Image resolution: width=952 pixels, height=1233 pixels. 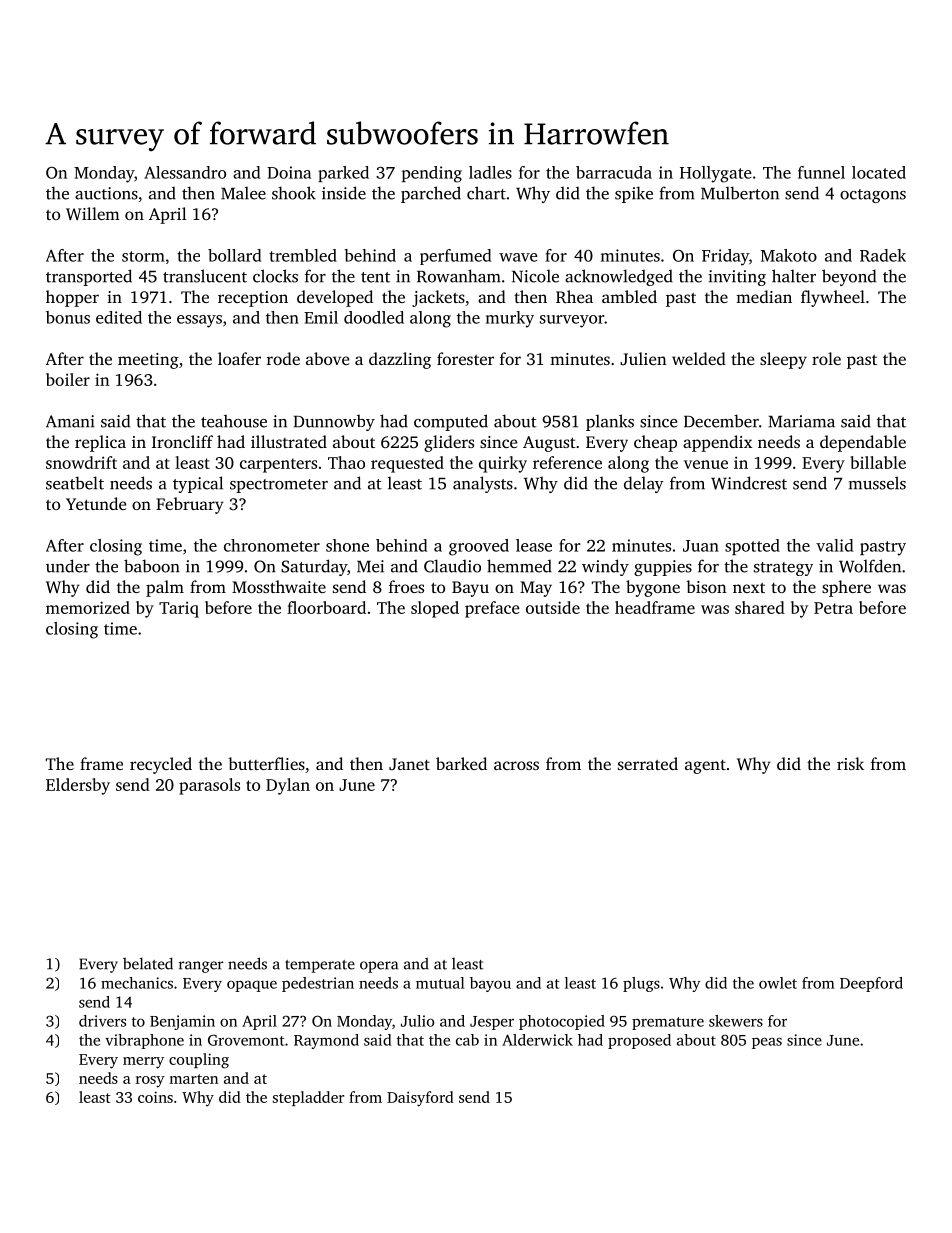 I want to click on spotted, so click(x=752, y=547).
